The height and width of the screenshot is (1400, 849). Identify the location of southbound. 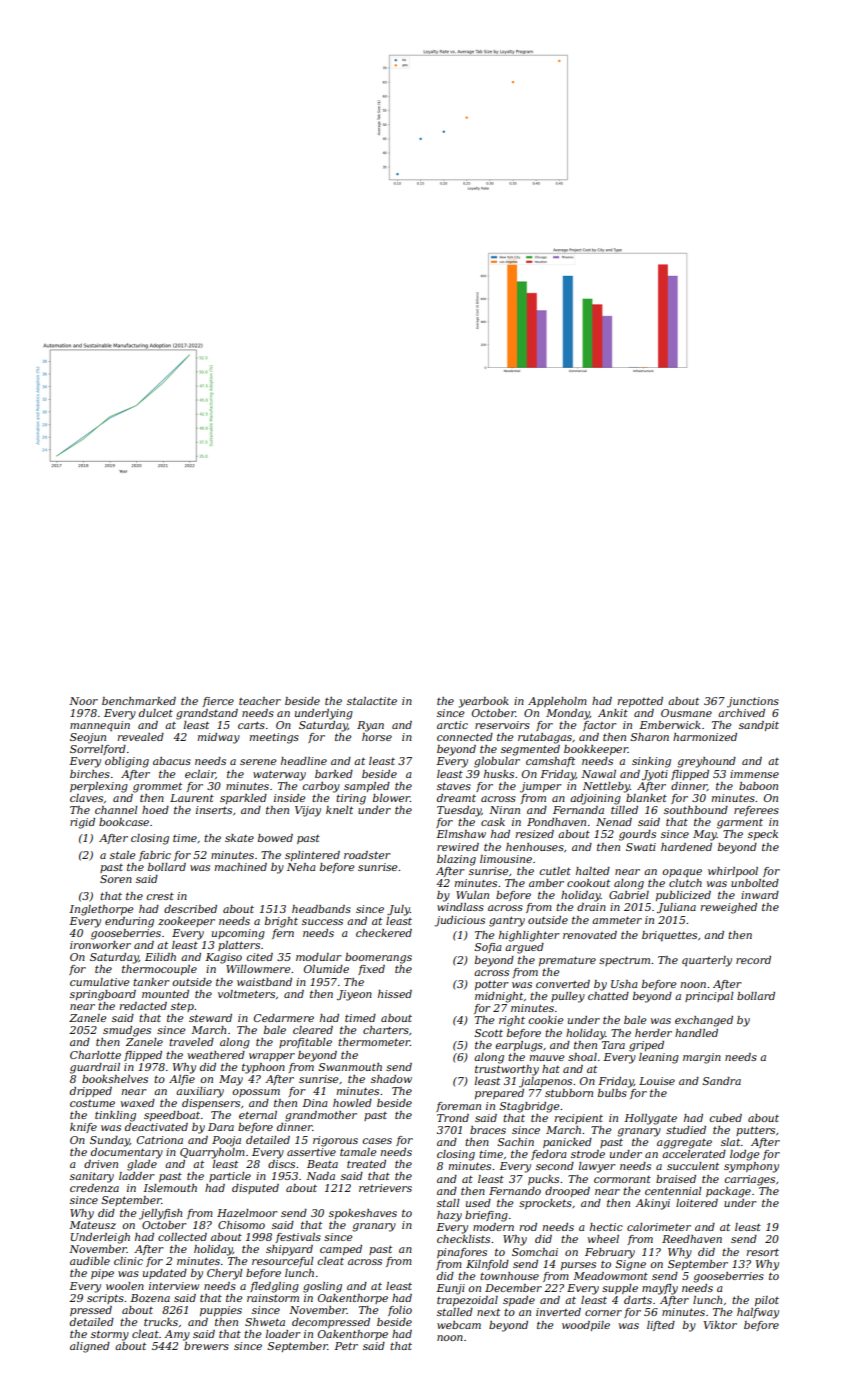
(696, 810).
